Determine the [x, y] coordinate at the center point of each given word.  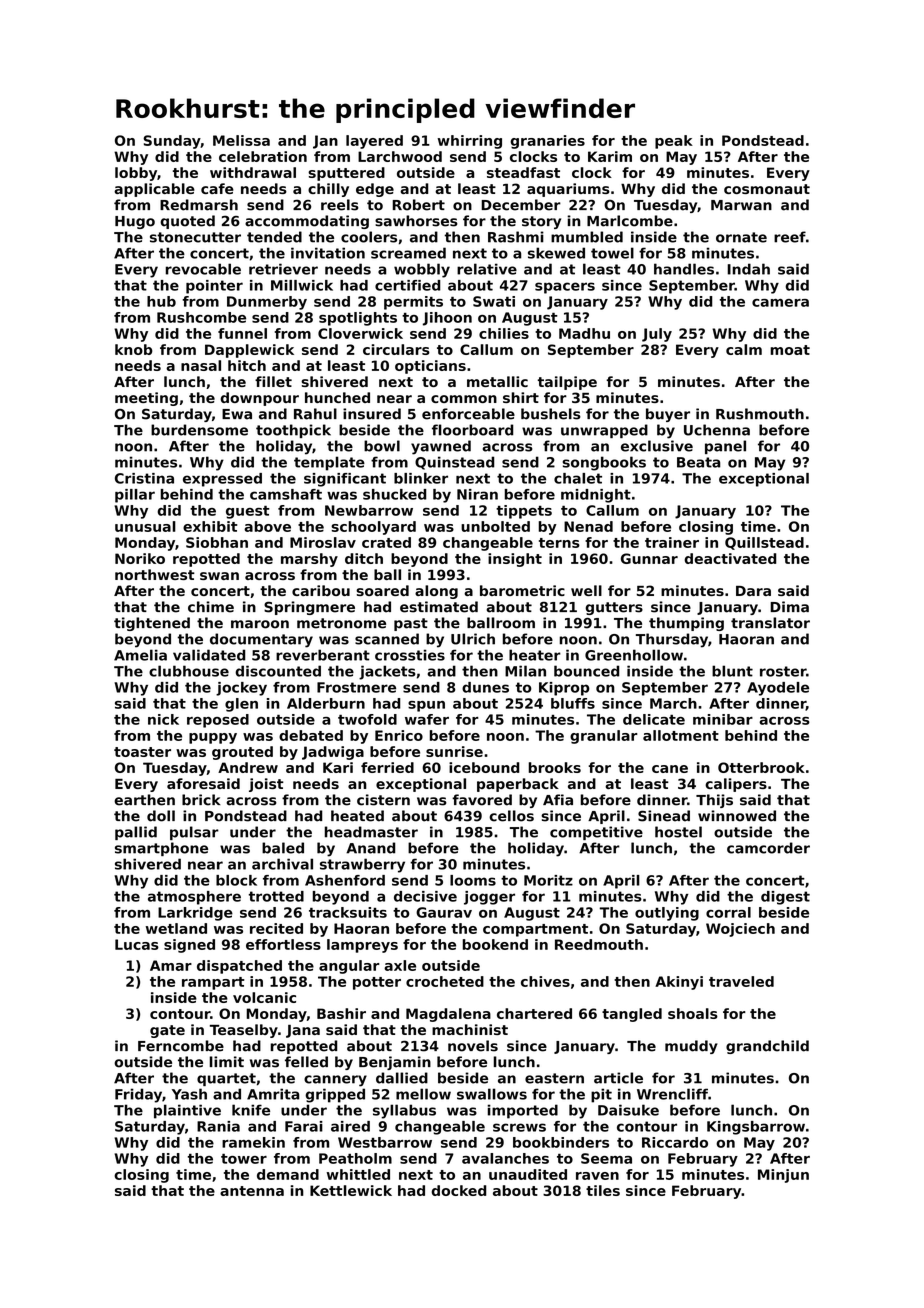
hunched [337, 397]
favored [482, 800]
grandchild [767, 1047]
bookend [495, 944]
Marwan [741, 205]
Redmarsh [199, 205]
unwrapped [604, 431]
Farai [304, 1126]
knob [134, 349]
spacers [565, 288]
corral [728, 912]
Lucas [137, 944]
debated [311, 735]
